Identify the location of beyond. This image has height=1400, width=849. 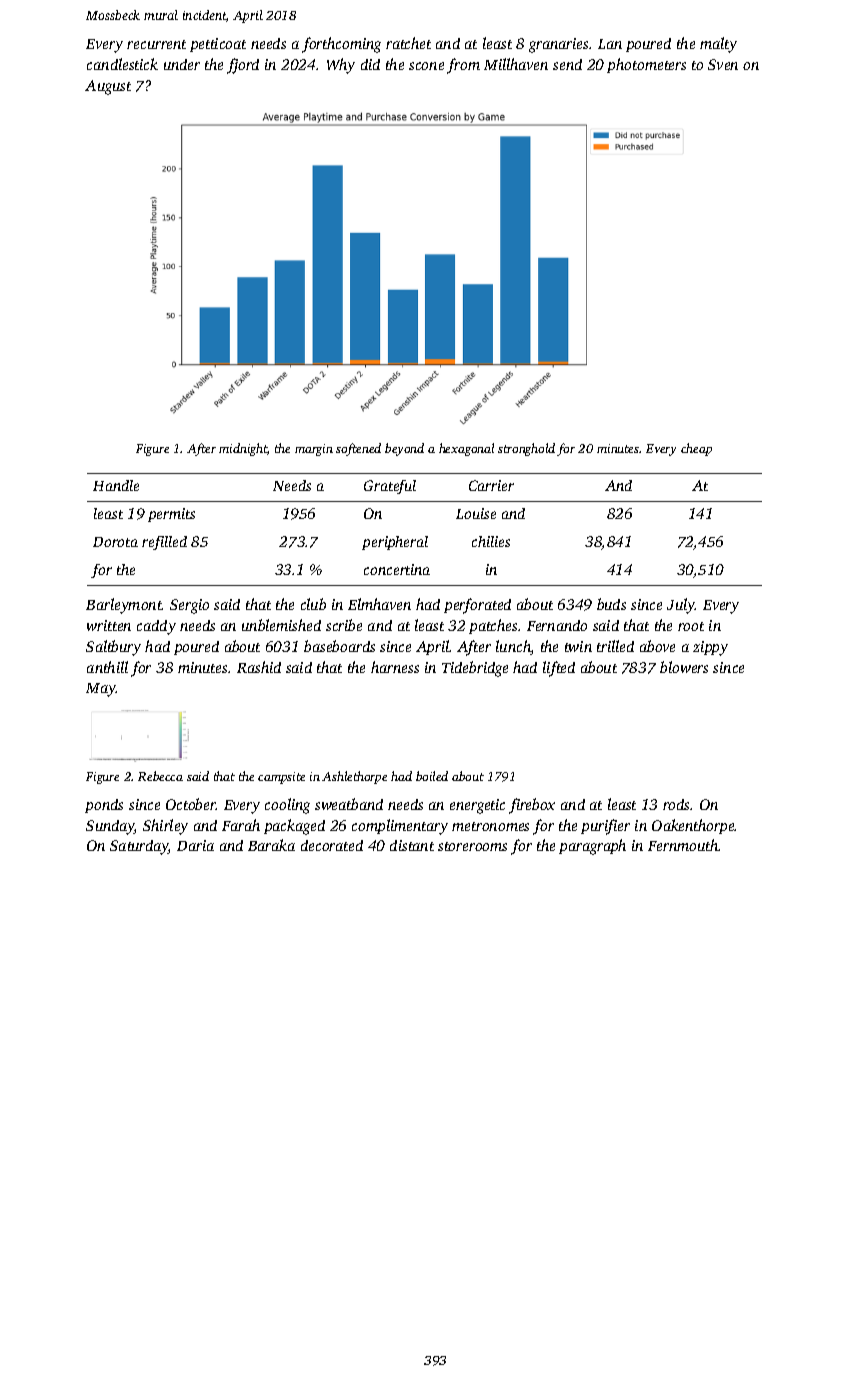
(404, 449).
